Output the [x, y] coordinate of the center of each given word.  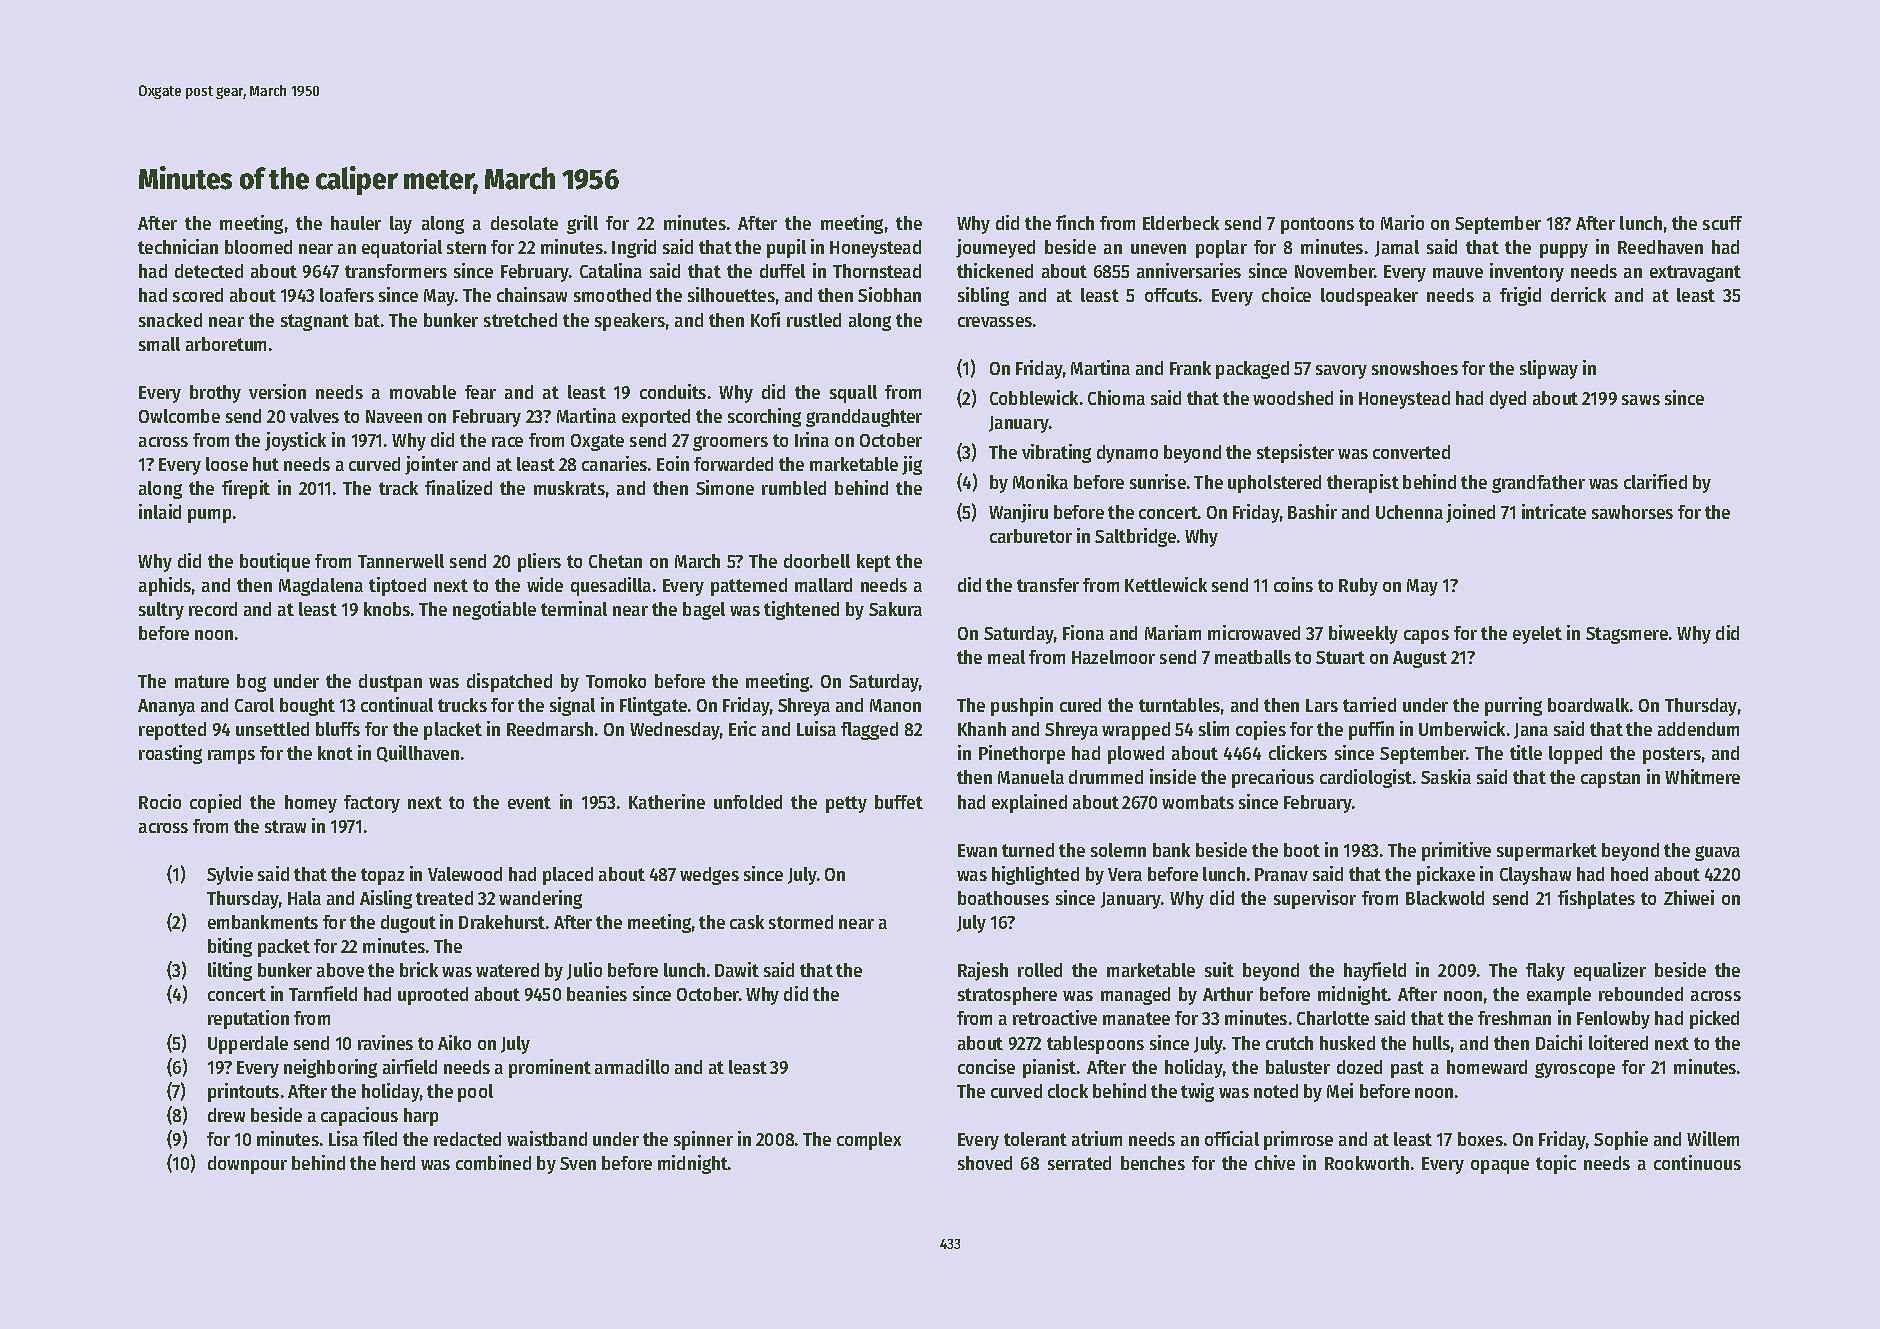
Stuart [1340, 657]
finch [1075, 222]
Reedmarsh [550, 729]
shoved [985, 1163]
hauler [356, 223]
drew [226, 1115]
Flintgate [653, 706]
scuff [1722, 223]
